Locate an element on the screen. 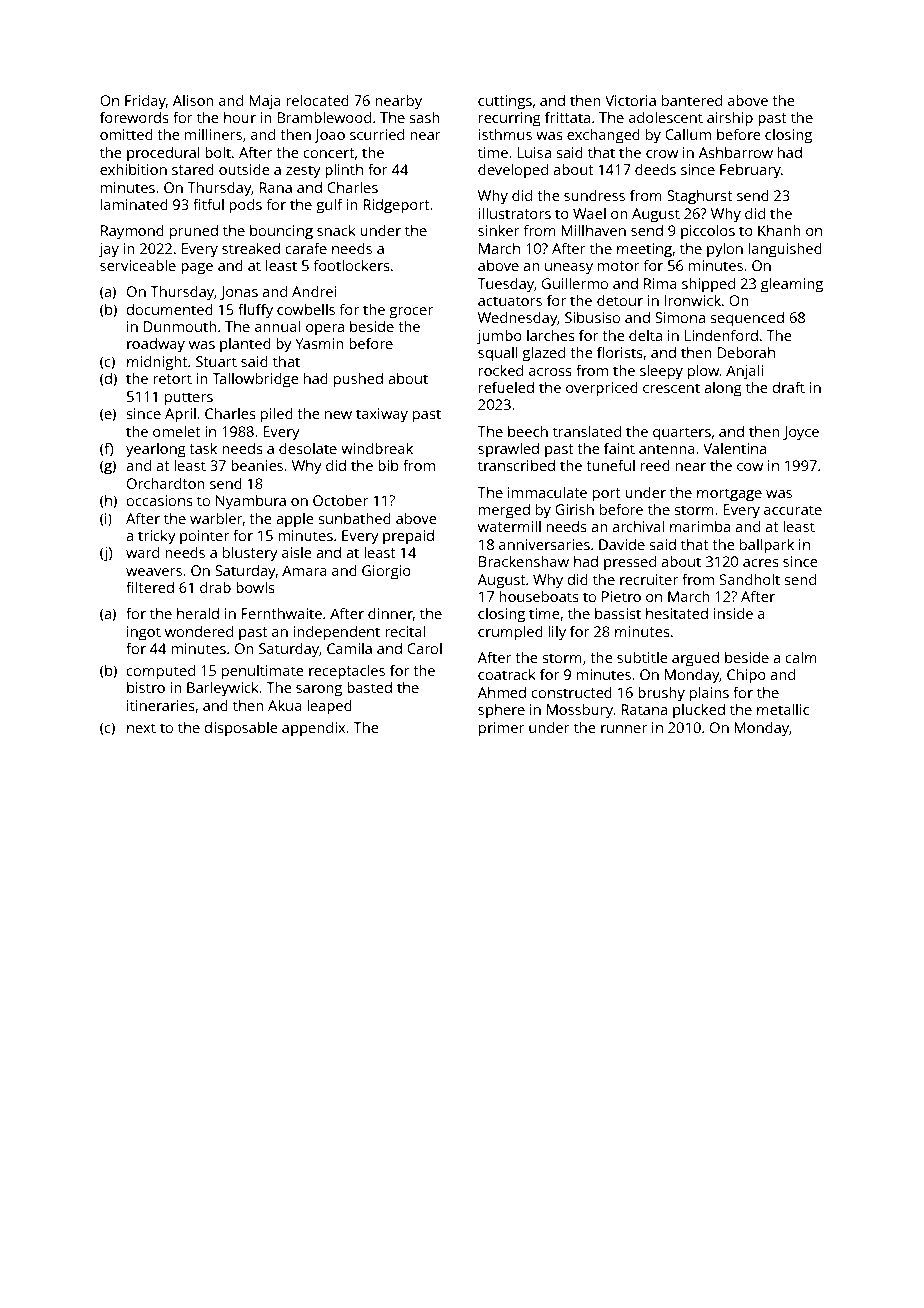 The image size is (924, 1308). meeting is located at coordinates (644, 250).
